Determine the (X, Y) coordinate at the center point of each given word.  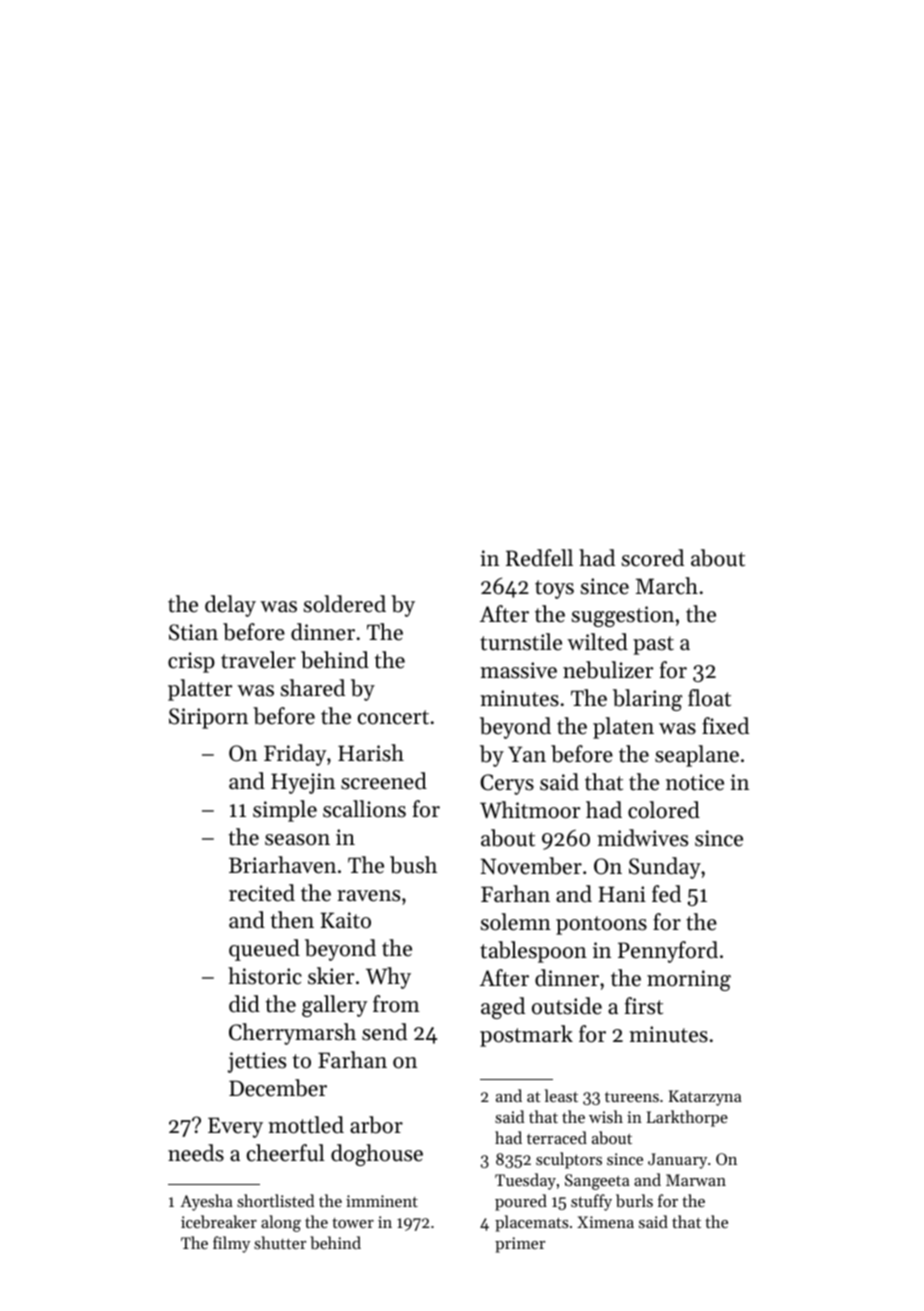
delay (230, 606)
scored (653, 558)
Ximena (605, 1222)
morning (689, 980)
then (292, 920)
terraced (557, 1137)
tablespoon (533, 952)
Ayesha (206, 1202)
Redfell (539, 558)
